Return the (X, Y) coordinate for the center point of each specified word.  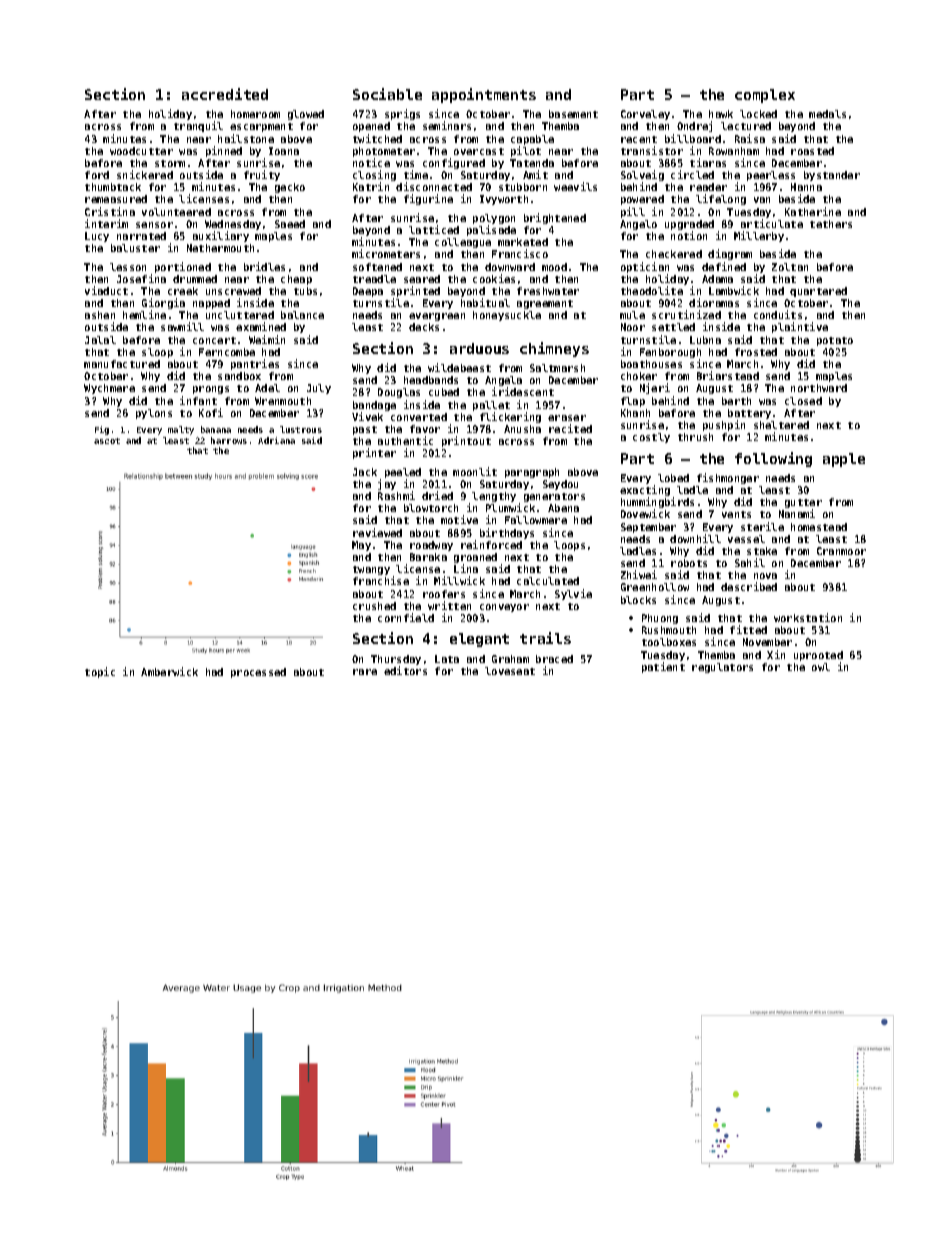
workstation (808, 617)
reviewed (377, 532)
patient (663, 667)
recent (639, 139)
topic (100, 672)
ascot (107, 441)
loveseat (510, 671)
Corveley (645, 115)
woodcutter (141, 151)
